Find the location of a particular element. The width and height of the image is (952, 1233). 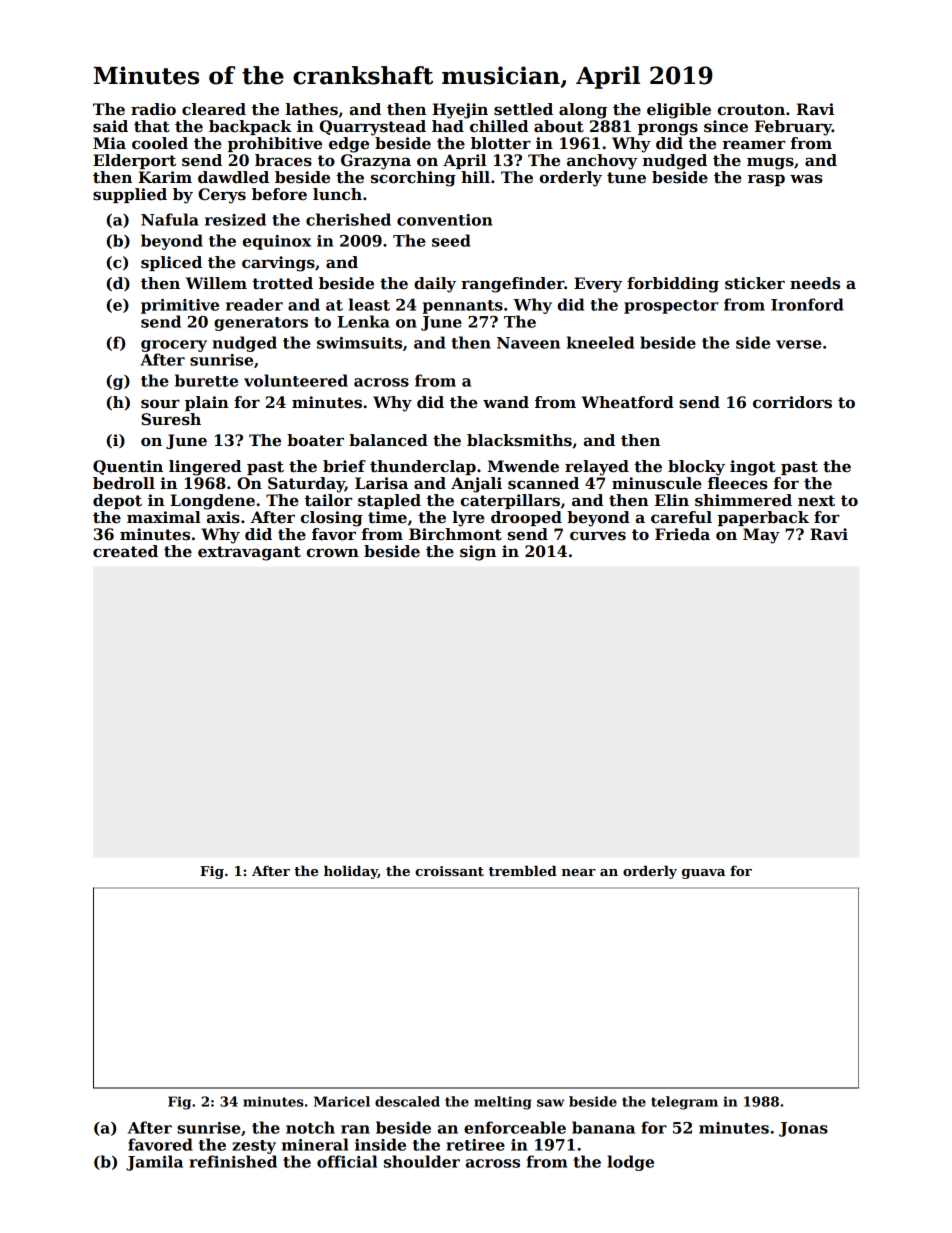

Maricel is located at coordinates (342, 1101).
